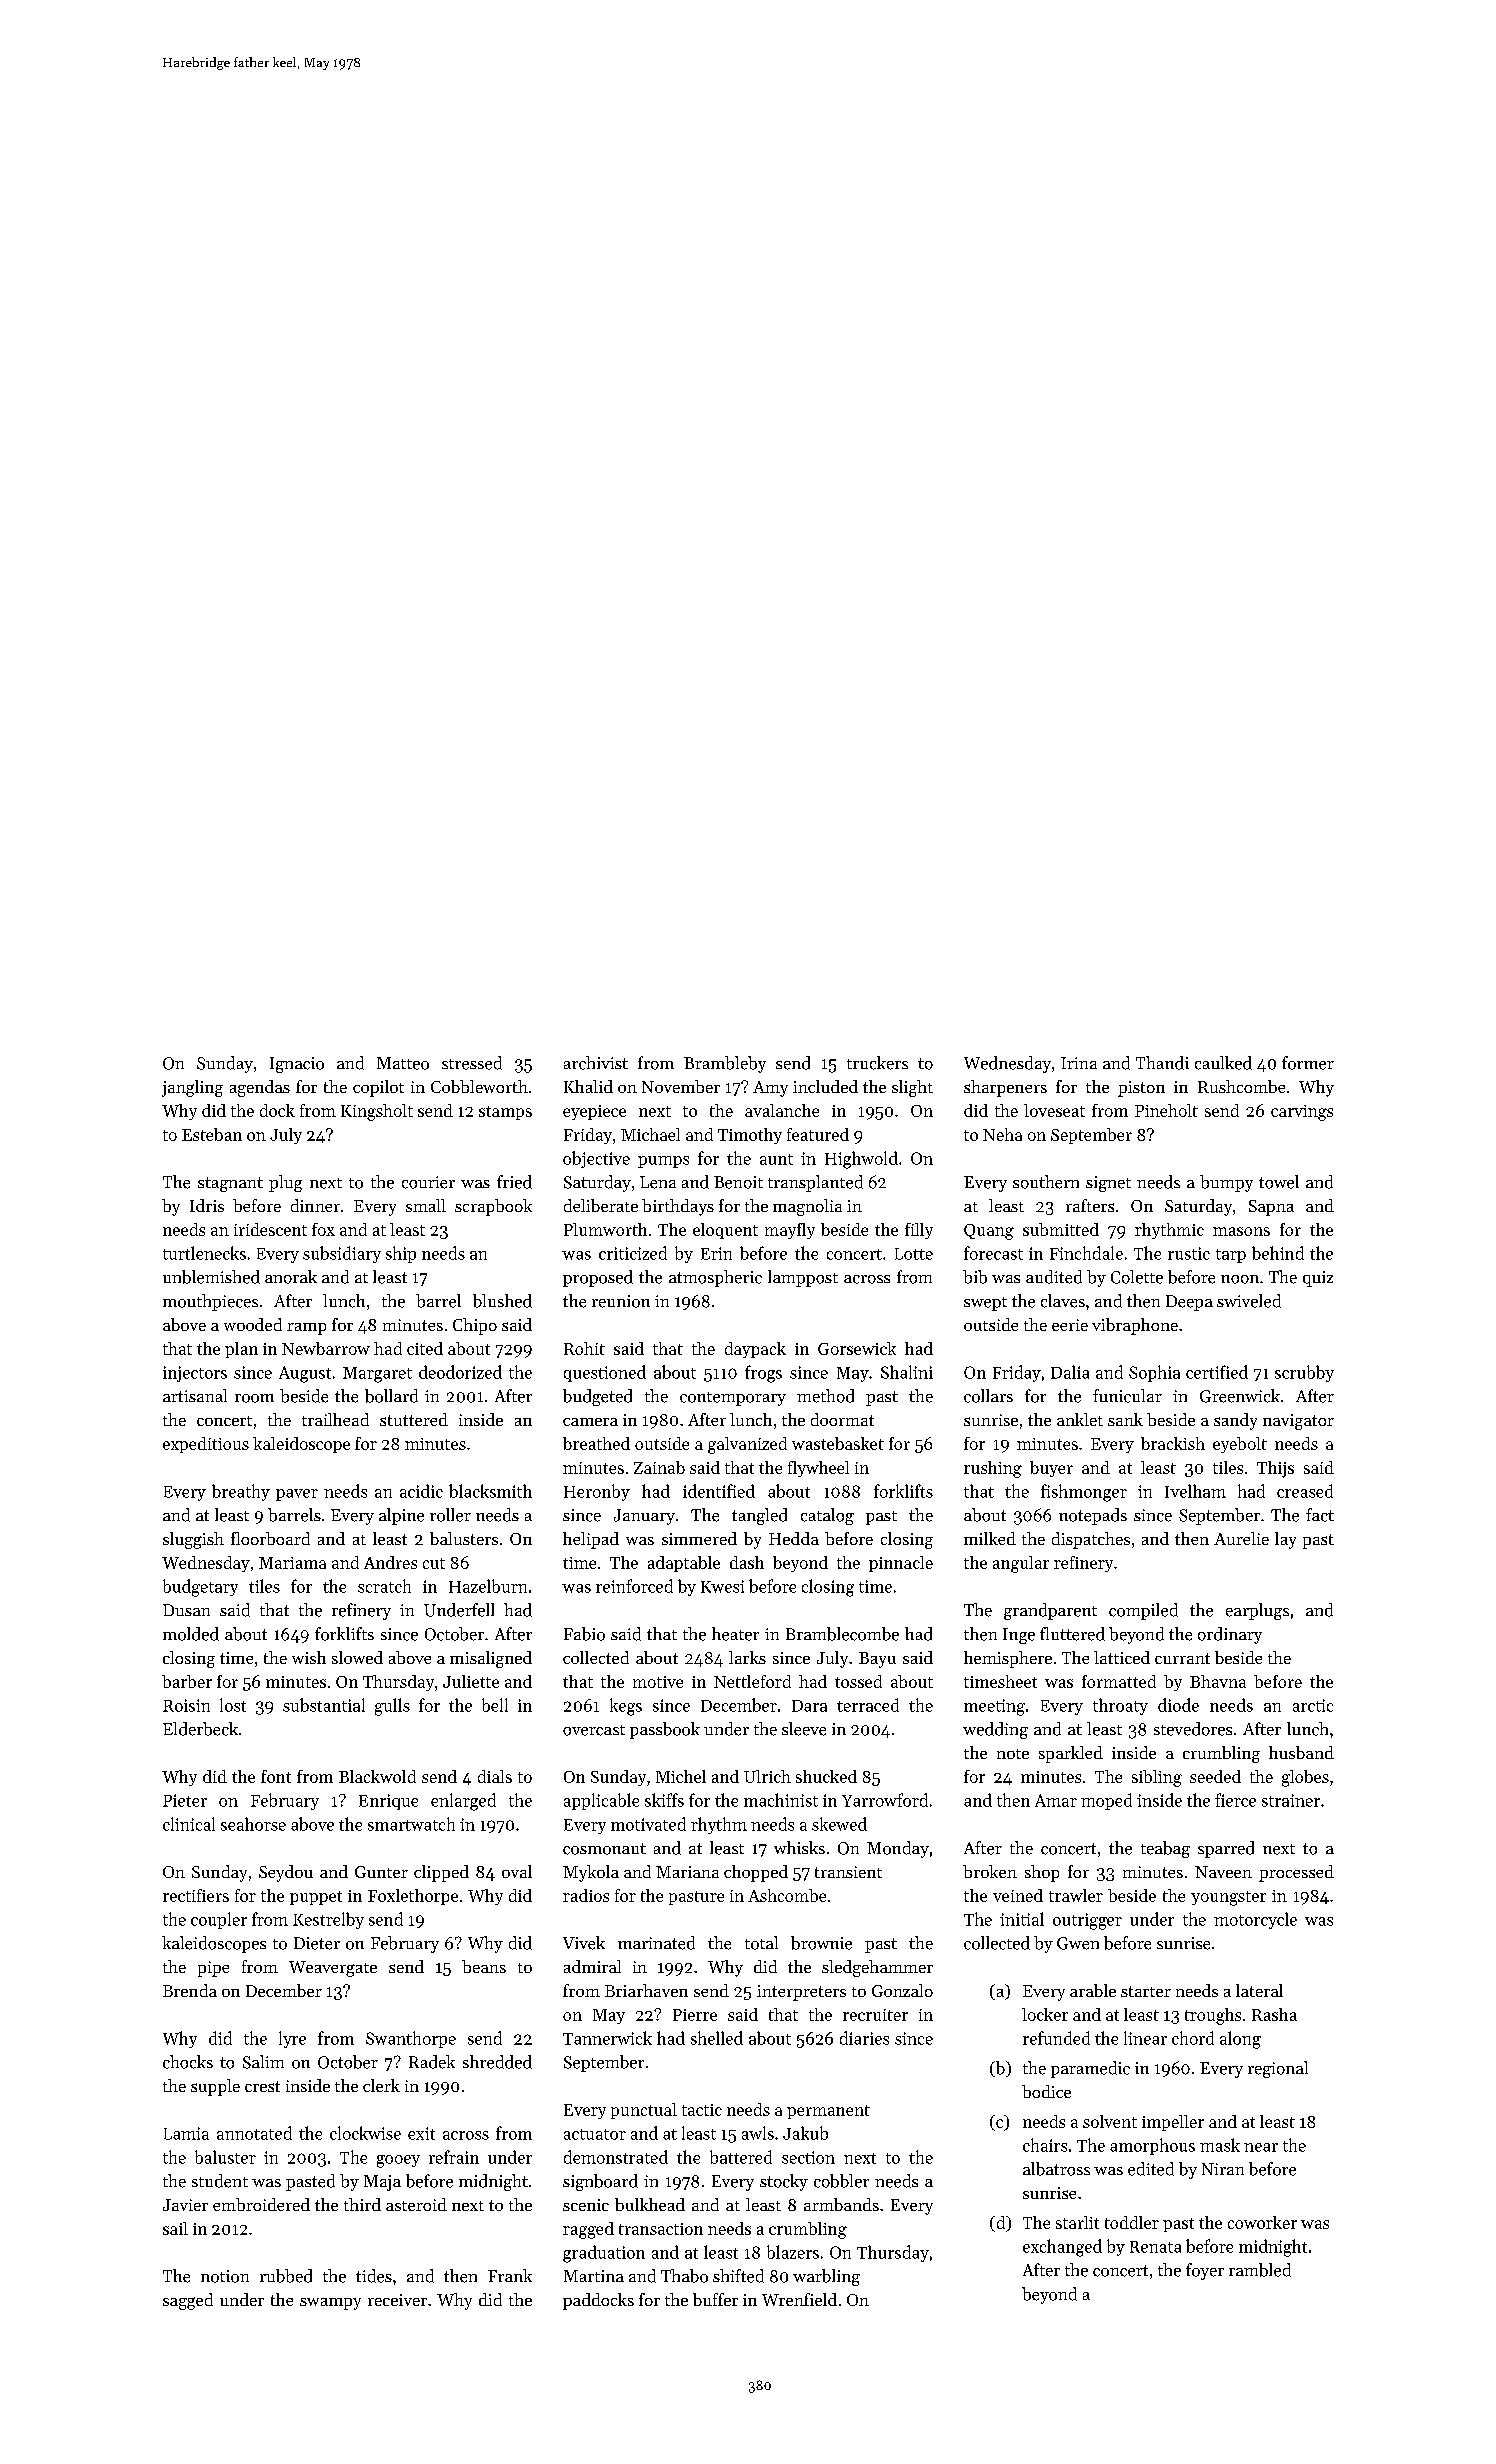 The width and height of the image is (1496, 2464). What do you see at coordinates (403, 1063) in the image?
I see `Matteo` at bounding box center [403, 1063].
